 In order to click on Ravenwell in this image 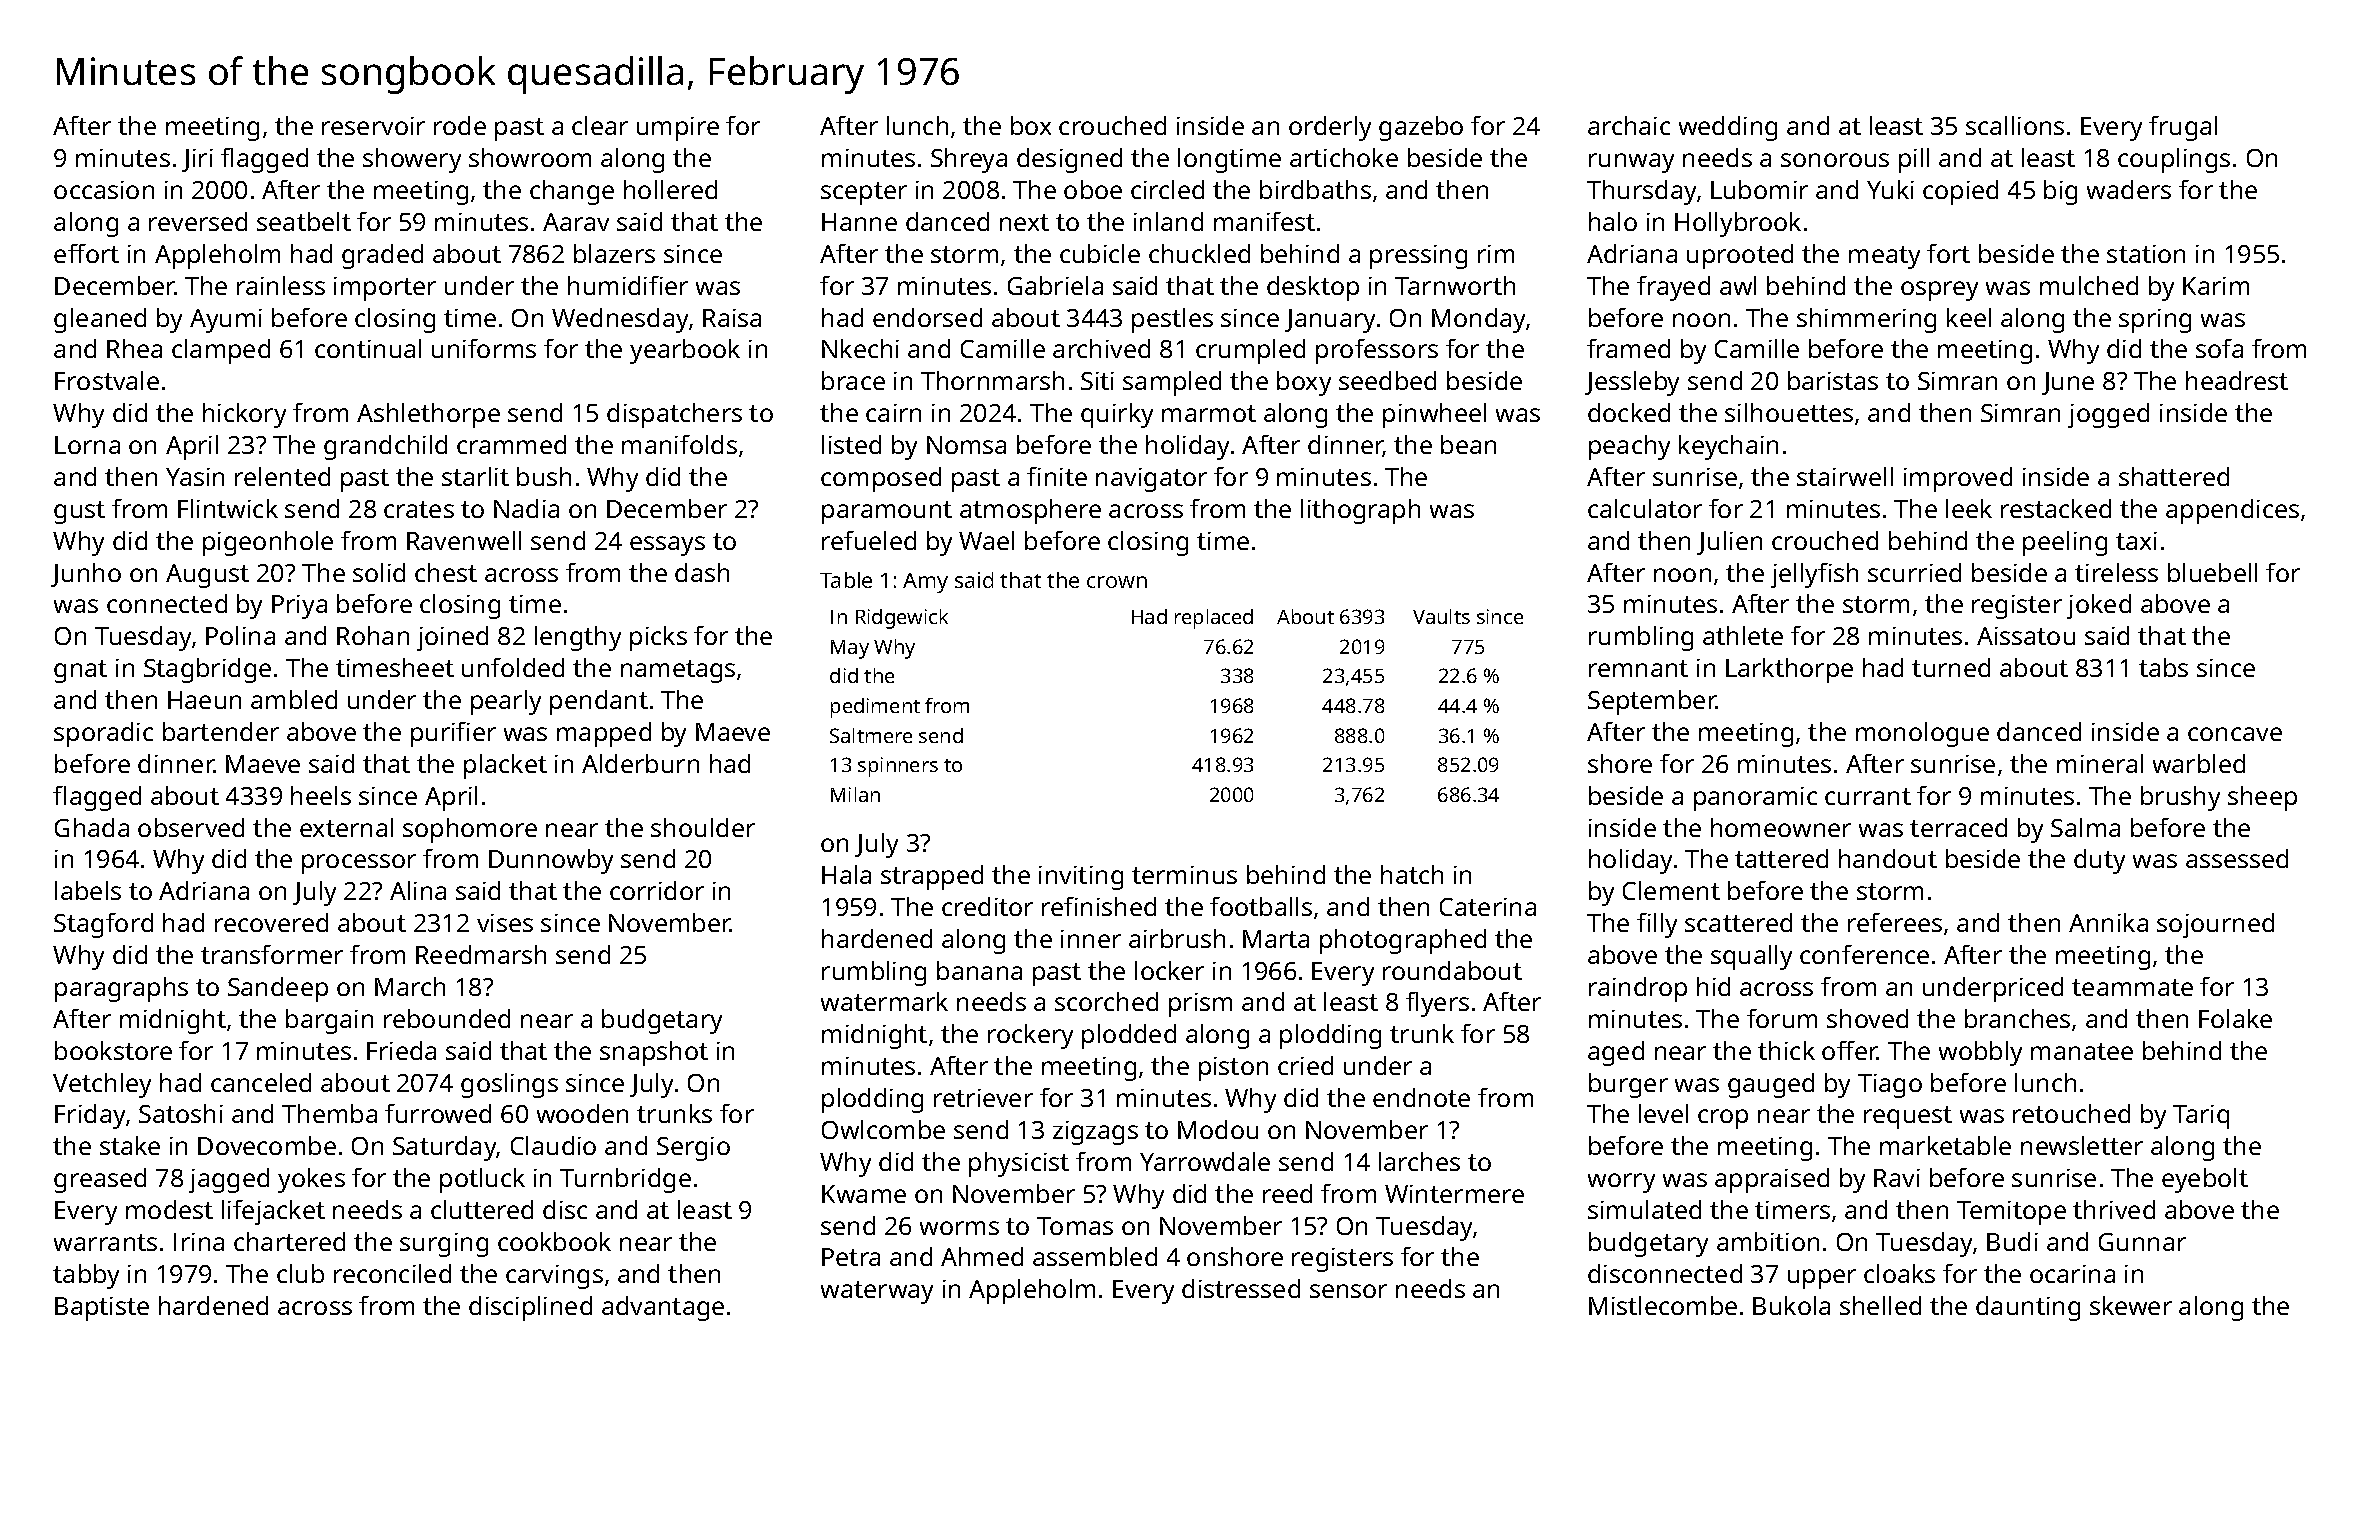, I will do `click(464, 540)`.
